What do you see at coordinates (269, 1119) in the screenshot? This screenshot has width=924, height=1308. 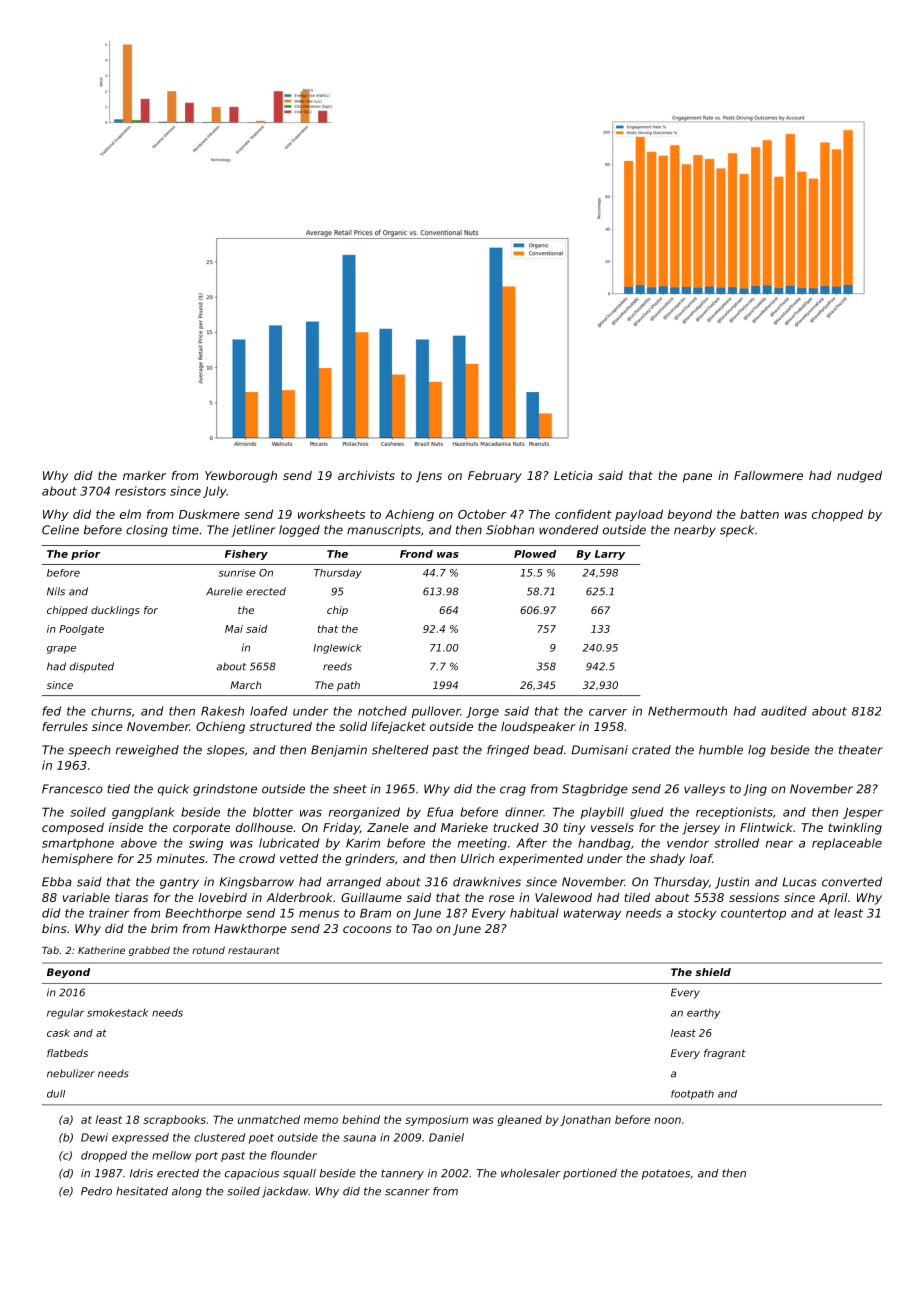 I see `unmatched` at bounding box center [269, 1119].
